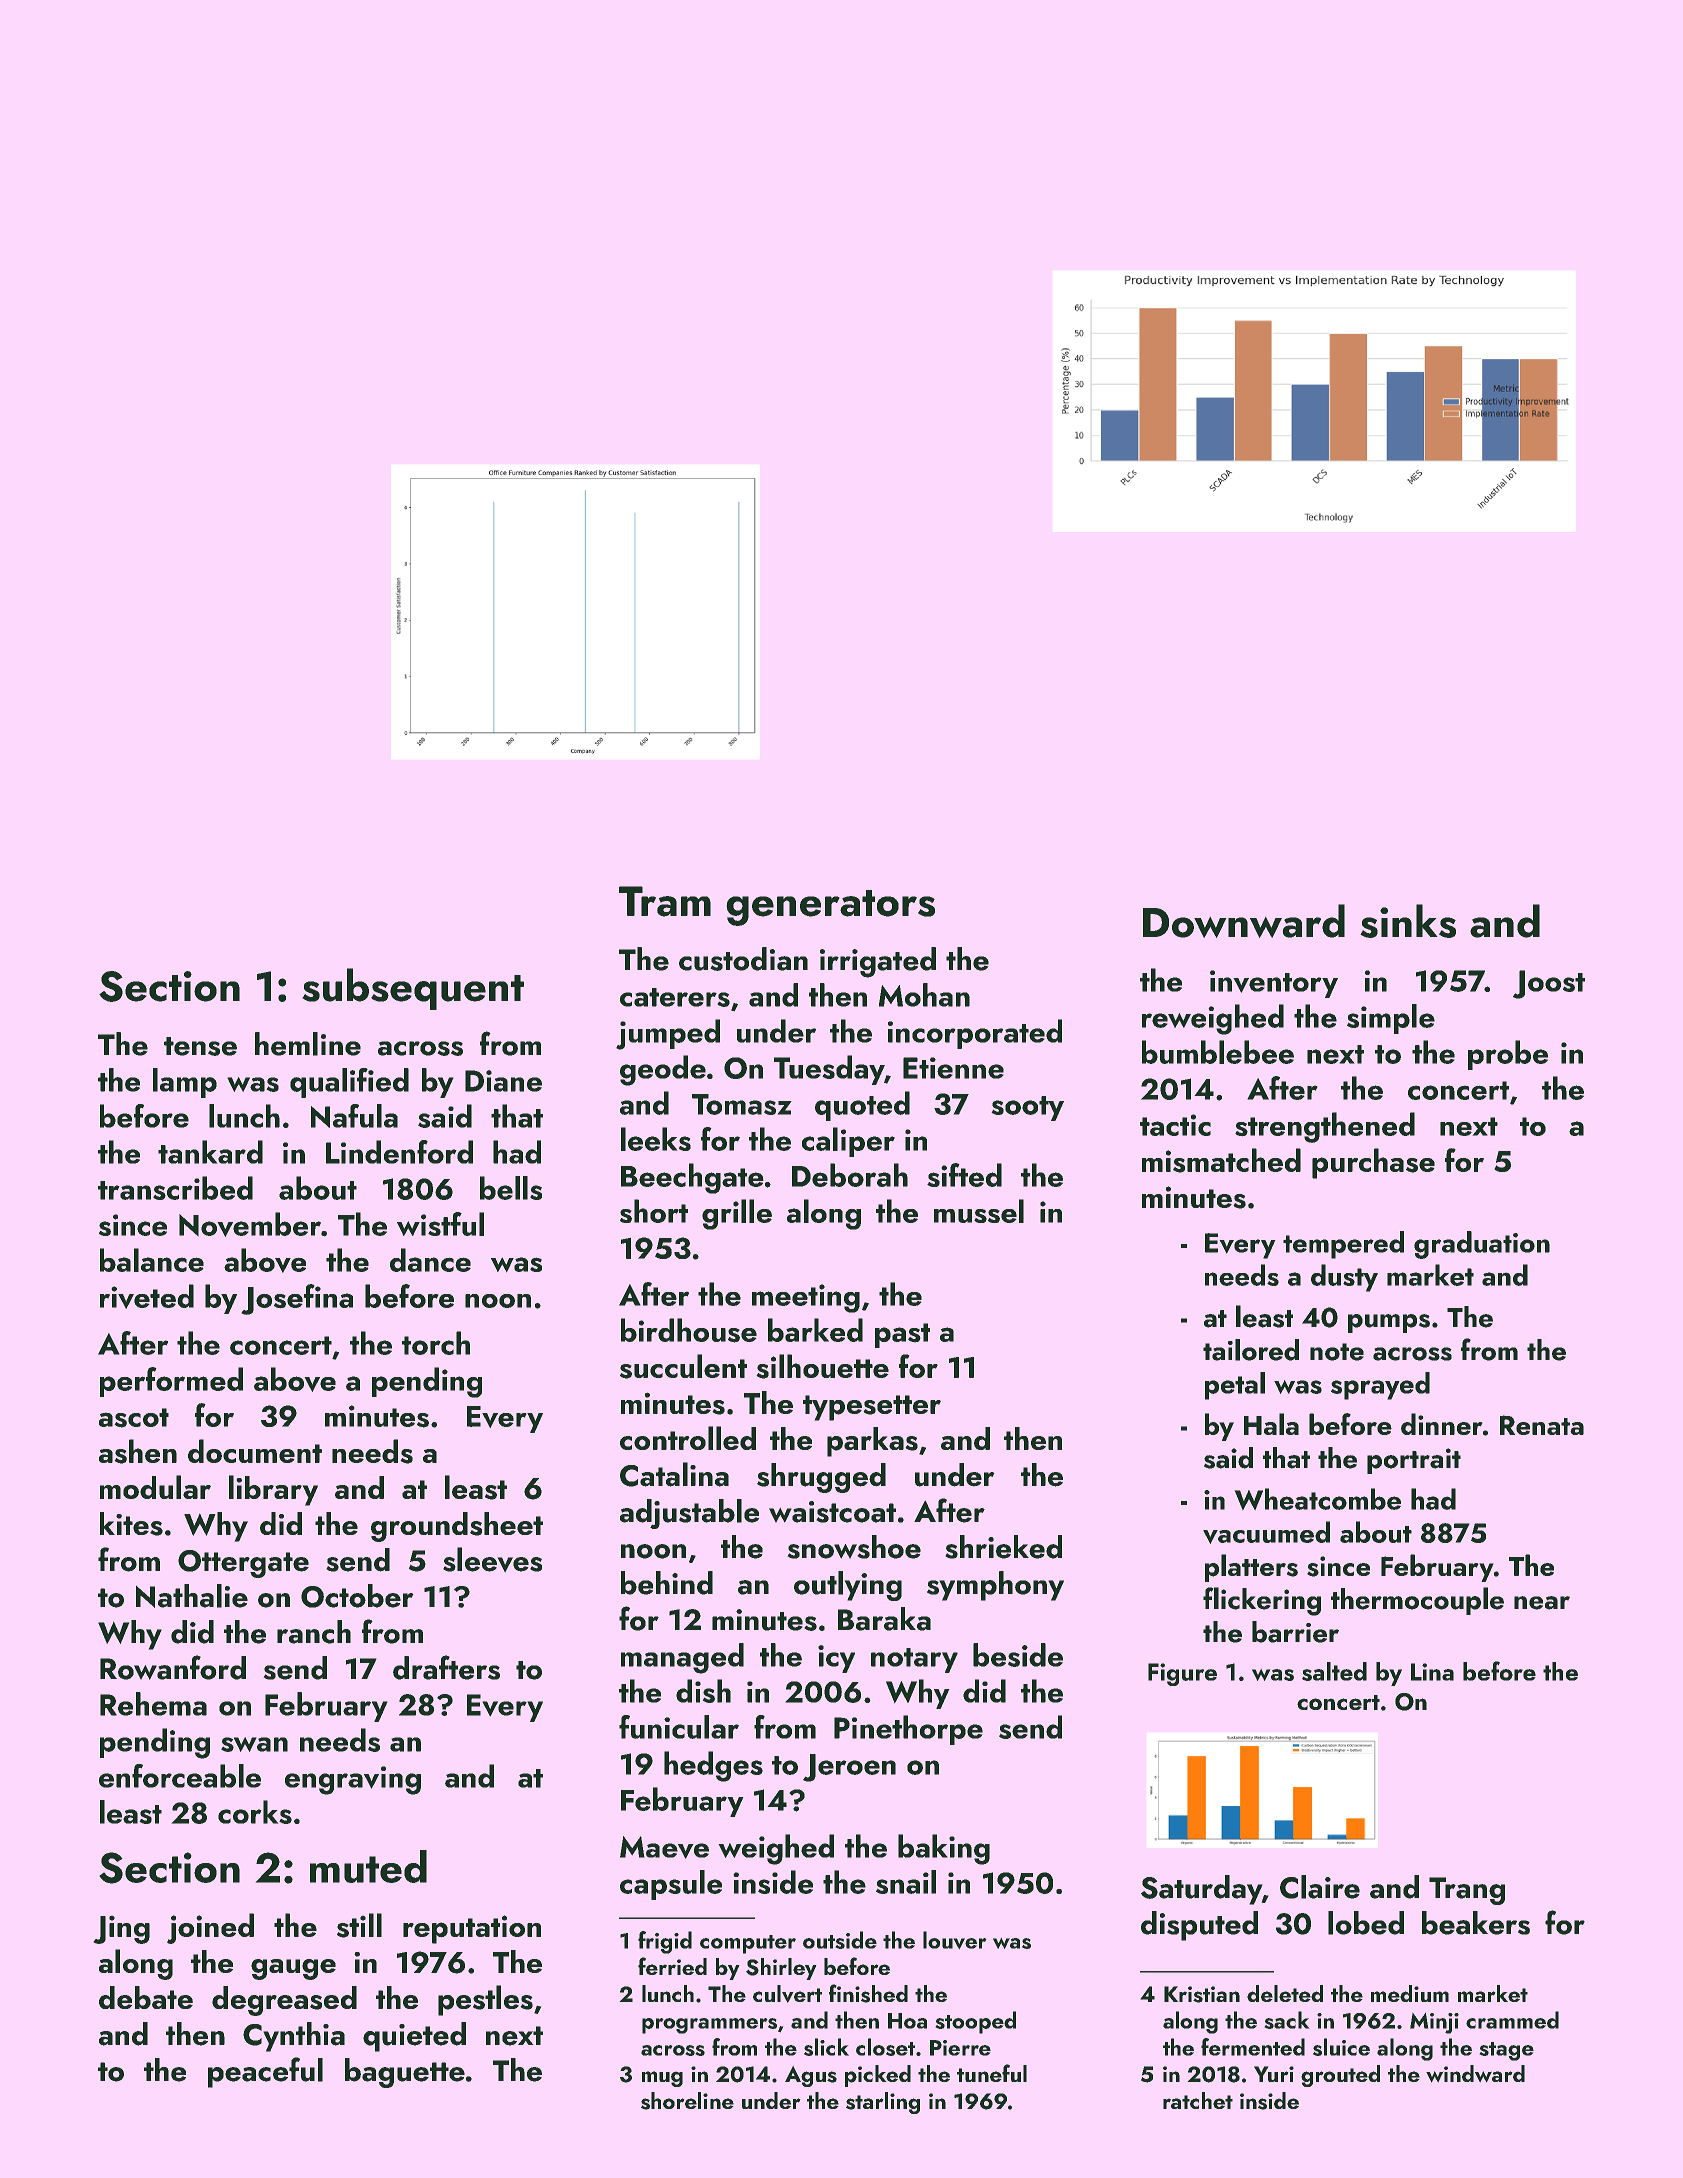 This image has height=2178, width=1683. Describe the element at coordinates (265, 2072) in the image. I see `peaceful` at that location.
